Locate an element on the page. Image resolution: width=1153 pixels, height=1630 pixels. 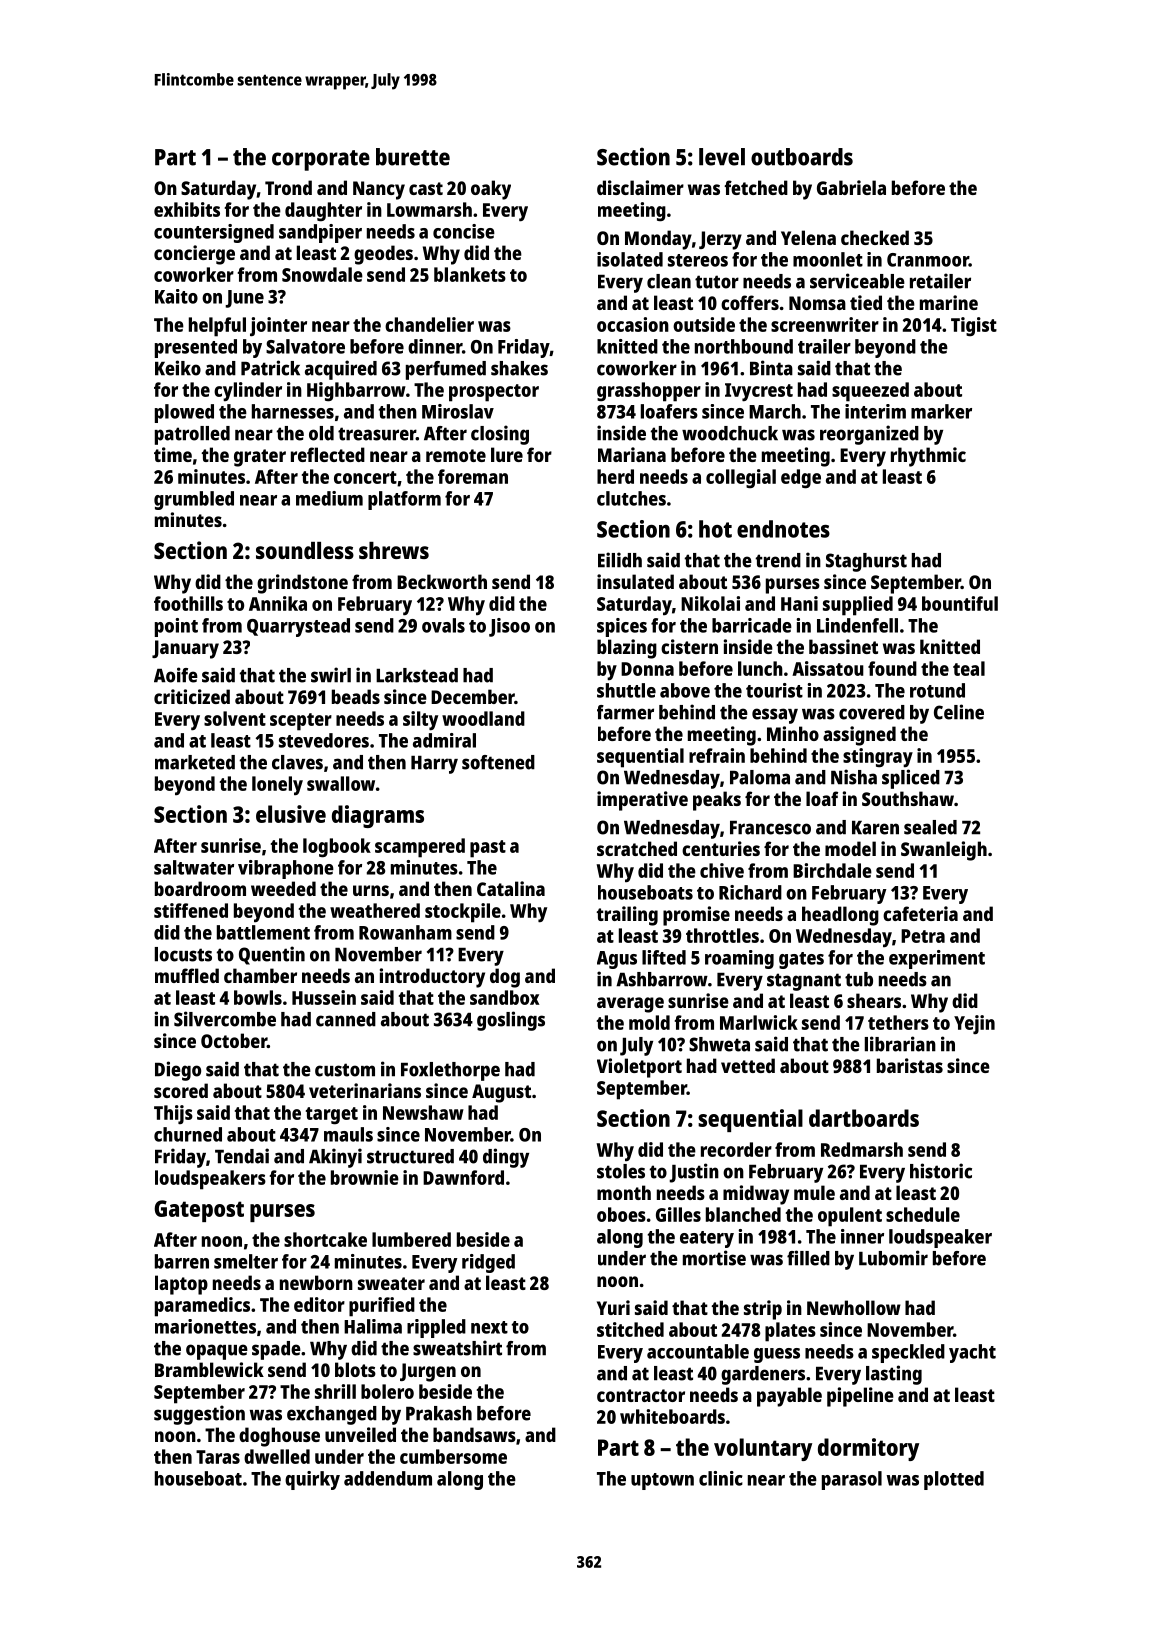
month is located at coordinates (624, 1192).
